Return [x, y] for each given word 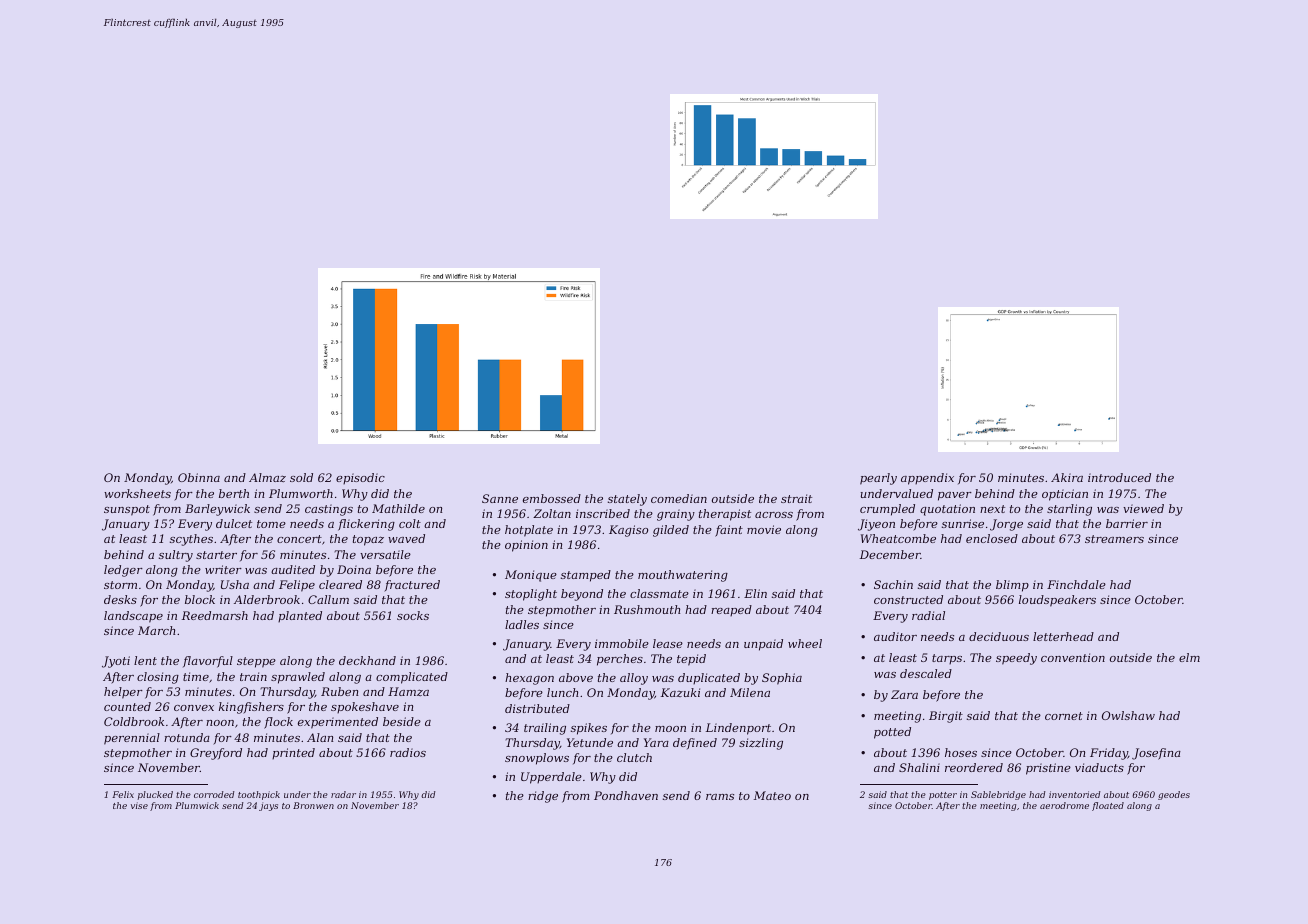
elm [1189, 657]
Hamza [408, 691]
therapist [725, 515]
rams [720, 797]
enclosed [992, 538]
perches [620, 660]
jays [268, 806]
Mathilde [398, 508]
